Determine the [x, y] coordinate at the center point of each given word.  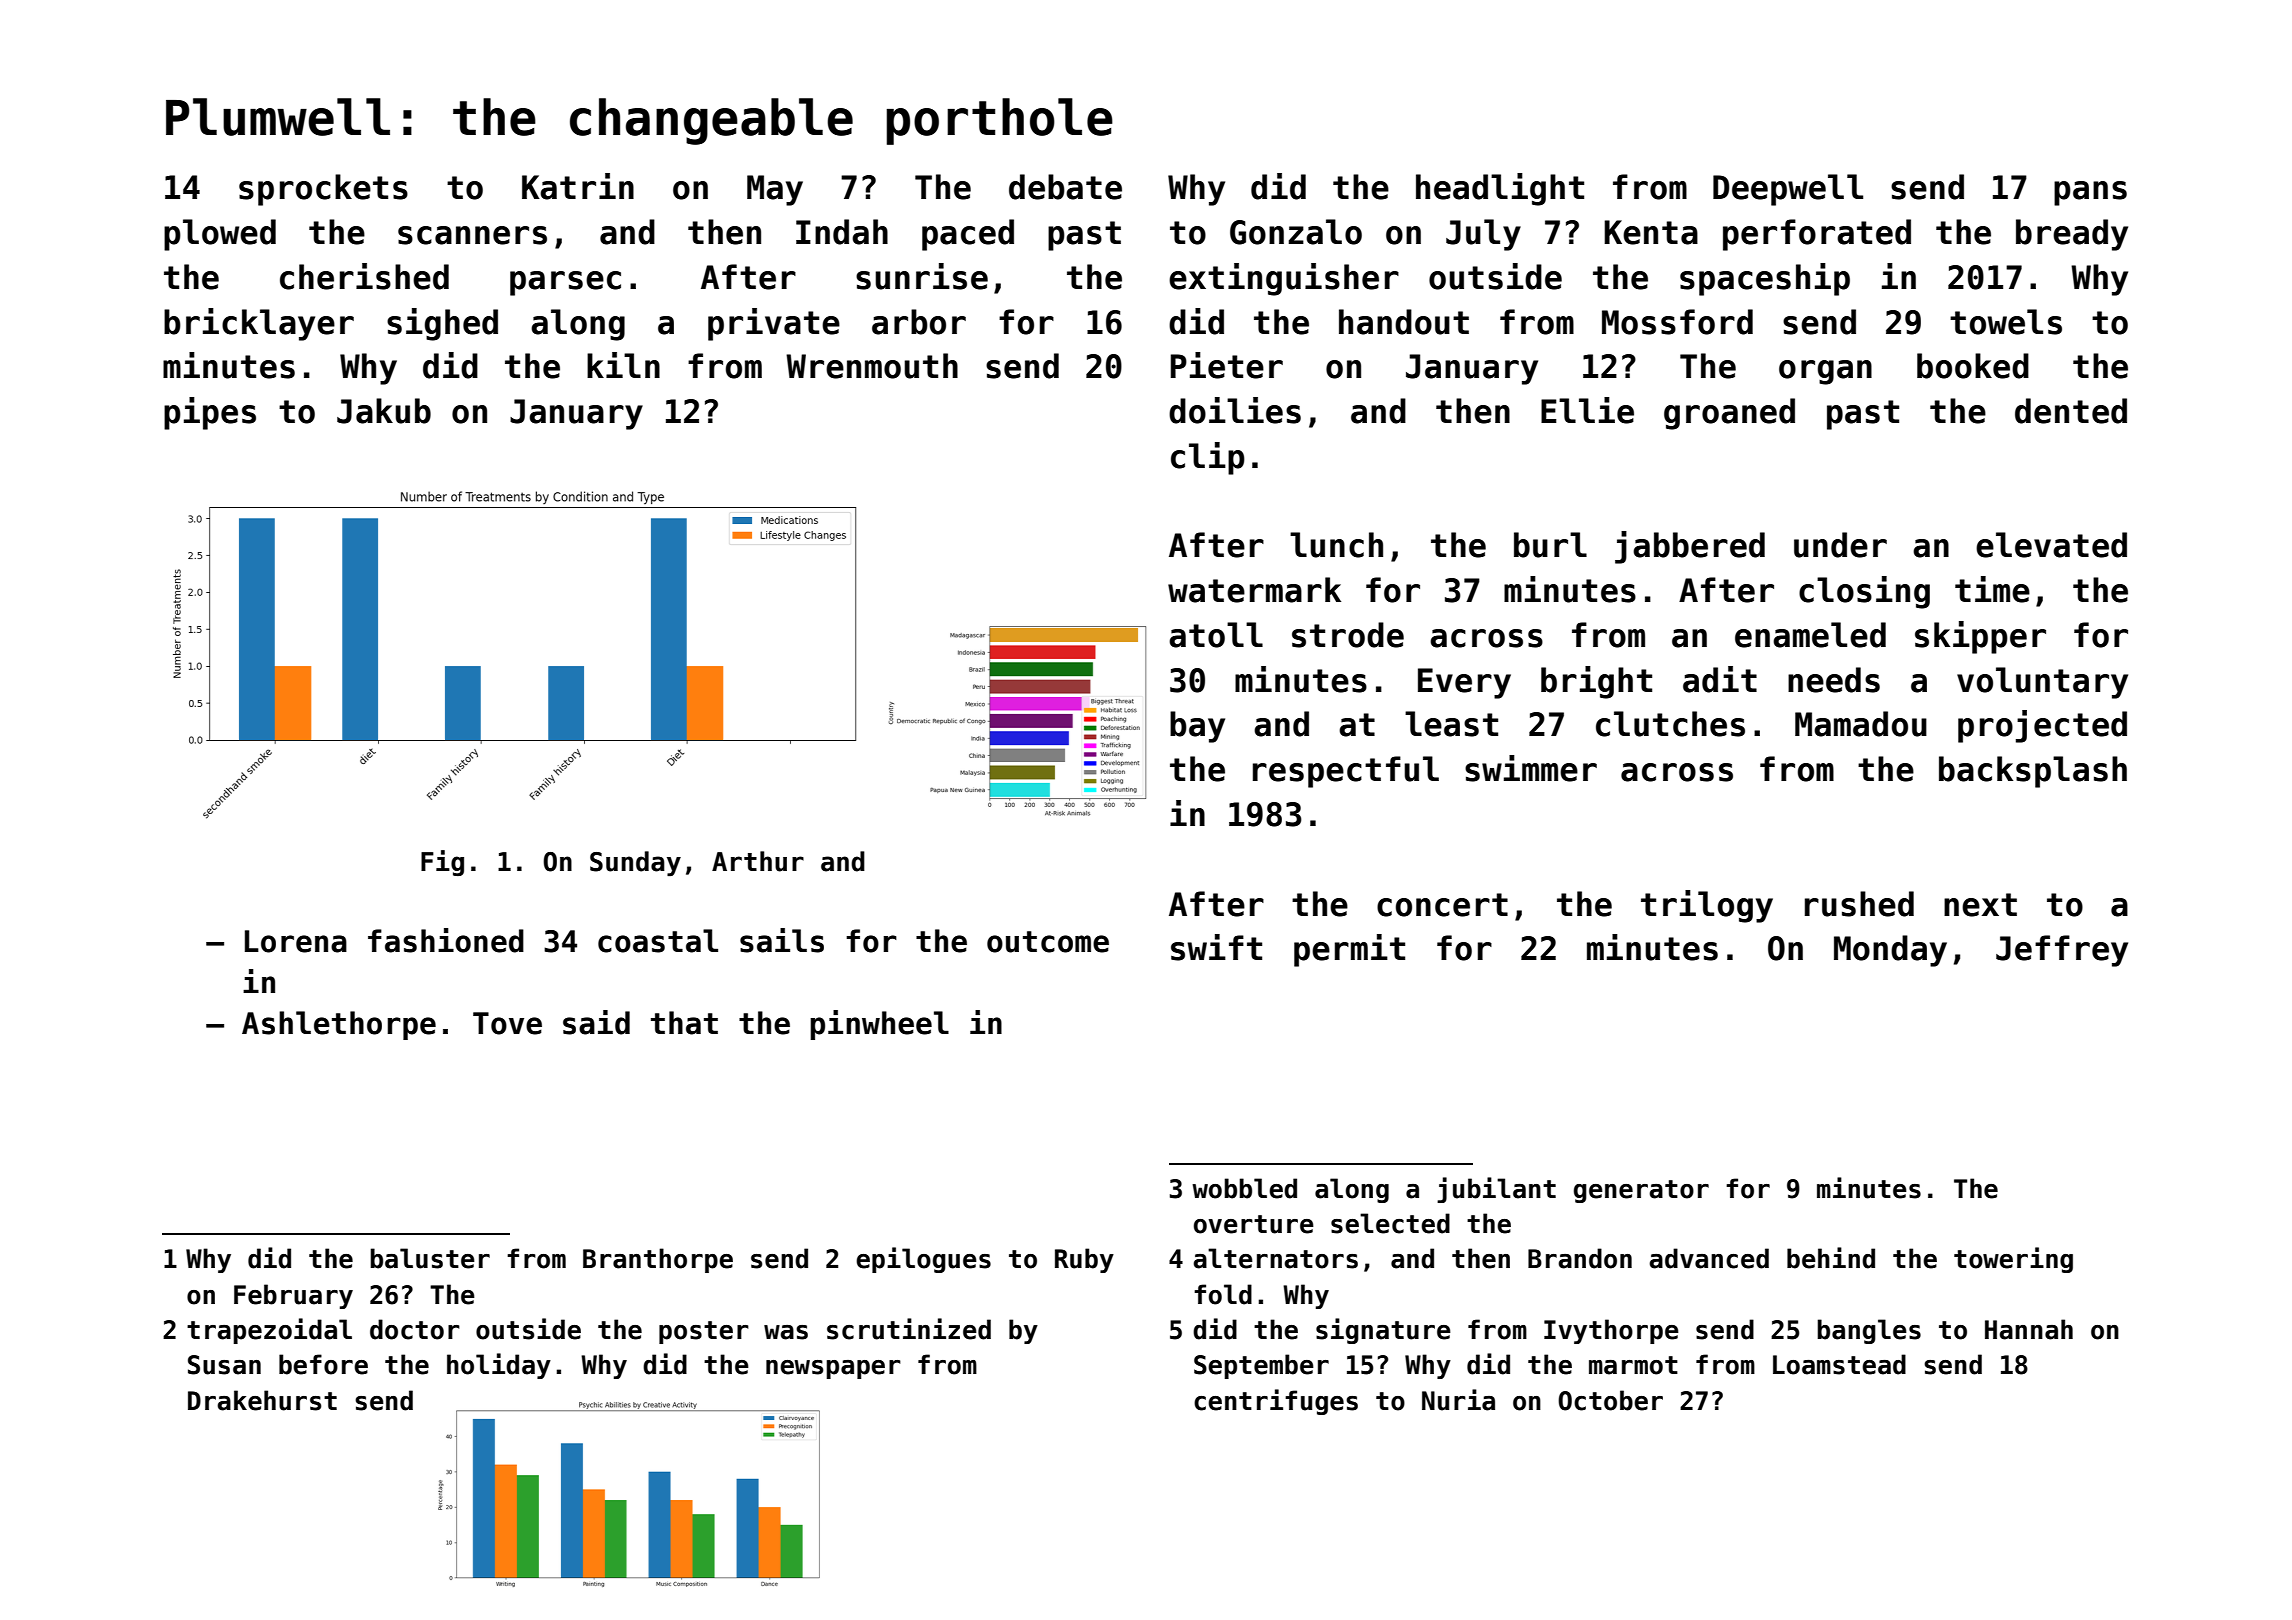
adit [1720, 679]
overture [1254, 1224]
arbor [919, 322]
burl [1550, 545]
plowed [220, 235]
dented [2071, 411]
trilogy [1707, 906]
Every [1464, 683]
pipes [210, 413]
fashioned [446, 940]
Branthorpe [658, 1260]
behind [1831, 1258]
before [323, 1364]
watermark [1254, 590]
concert [1442, 905]
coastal [658, 941]
